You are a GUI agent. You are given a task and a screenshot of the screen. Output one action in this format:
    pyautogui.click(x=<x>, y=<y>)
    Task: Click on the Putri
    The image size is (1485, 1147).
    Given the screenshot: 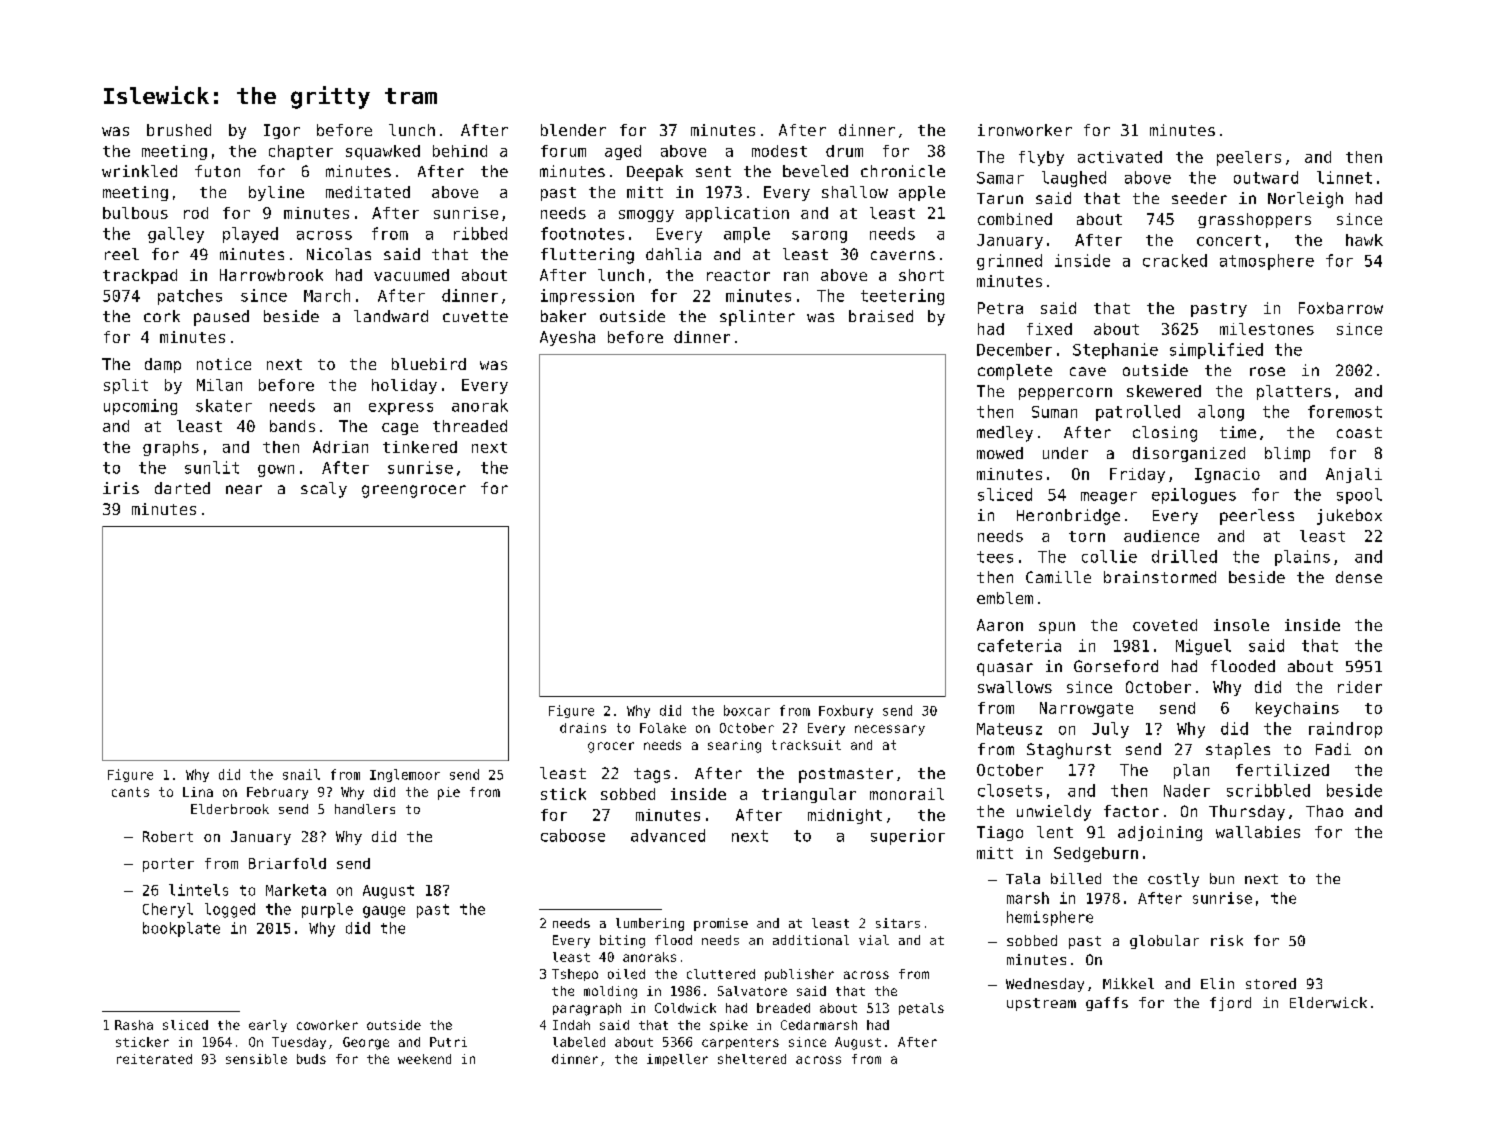 What is the action you would take?
    pyautogui.click(x=448, y=1042)
